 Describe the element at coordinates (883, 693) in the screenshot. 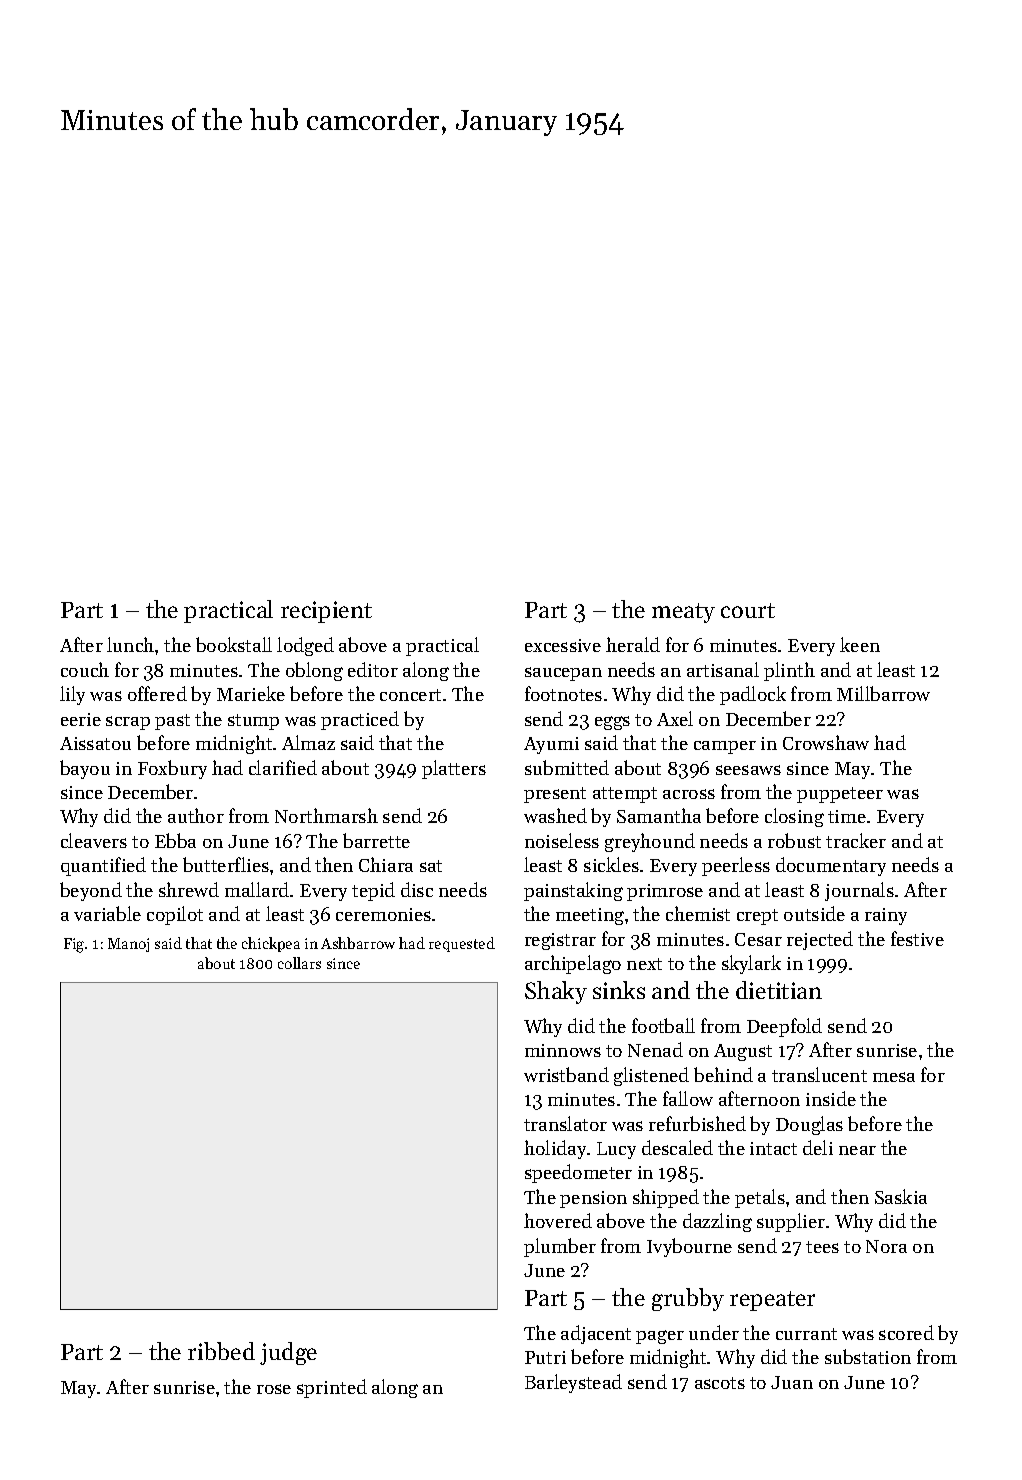

I see `Millbarrow` at that location.
